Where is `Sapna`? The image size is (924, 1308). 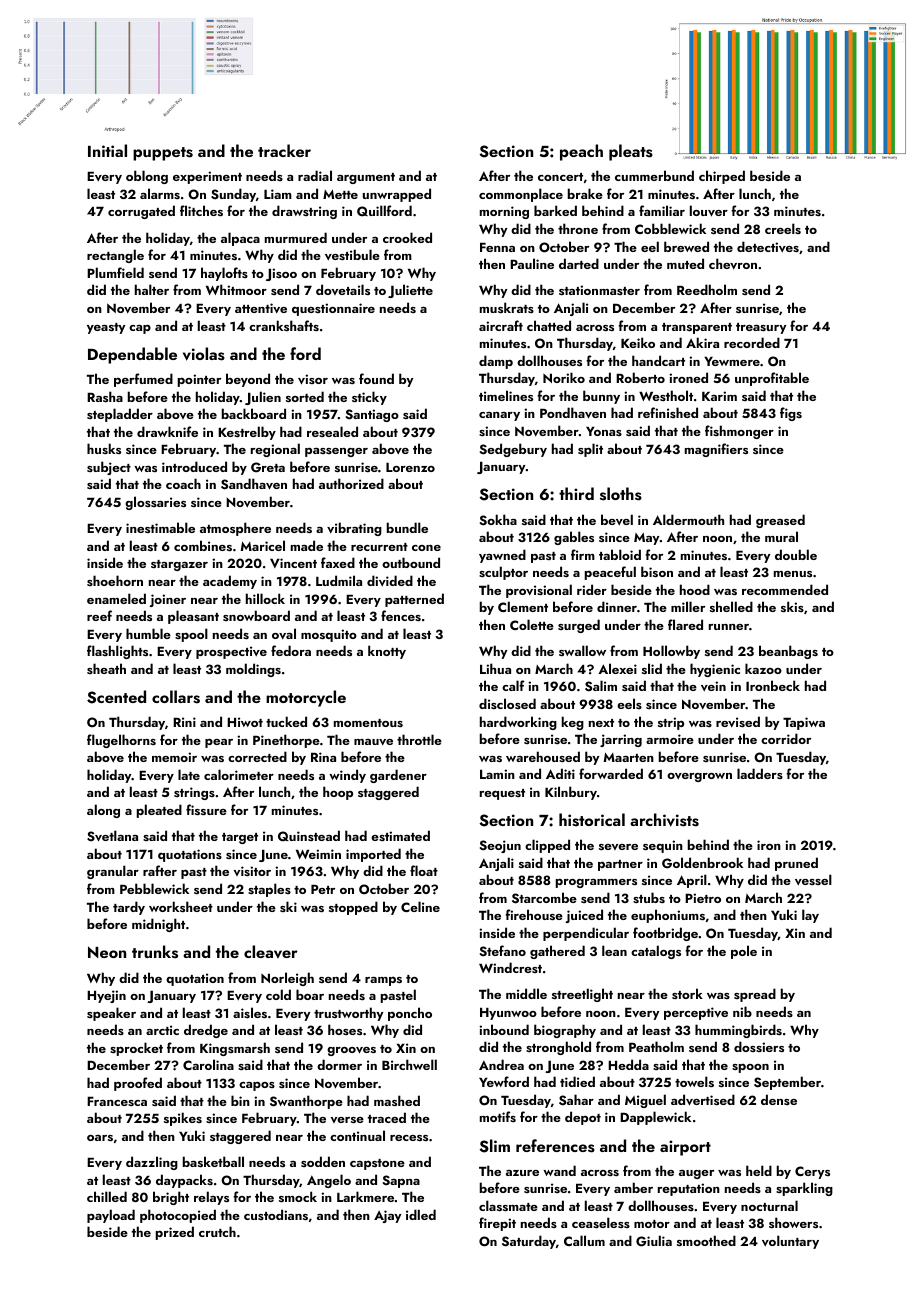 Sapna is located at coordinates (401, 1181).
